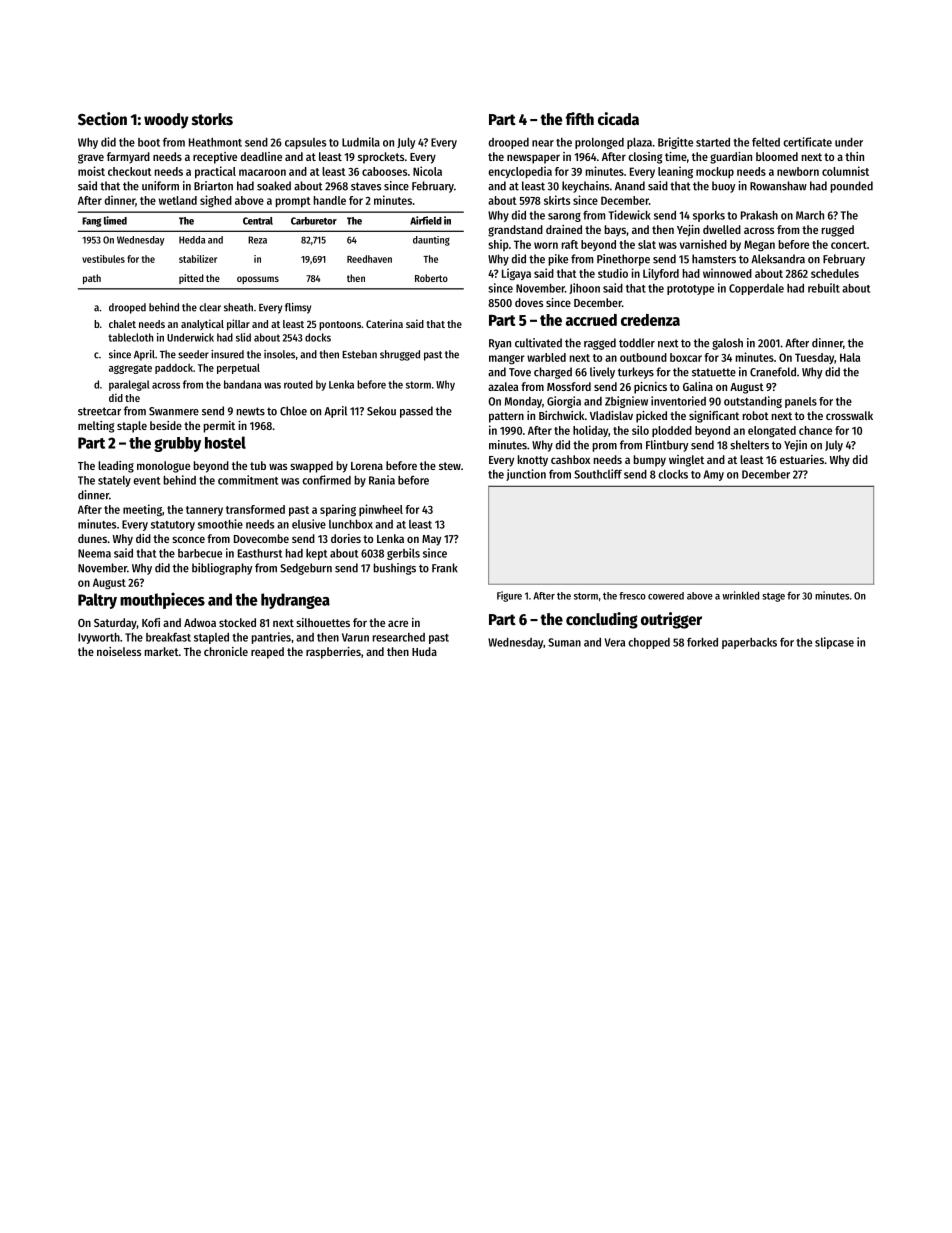  I want to click on Figure, so click(509, 596).
